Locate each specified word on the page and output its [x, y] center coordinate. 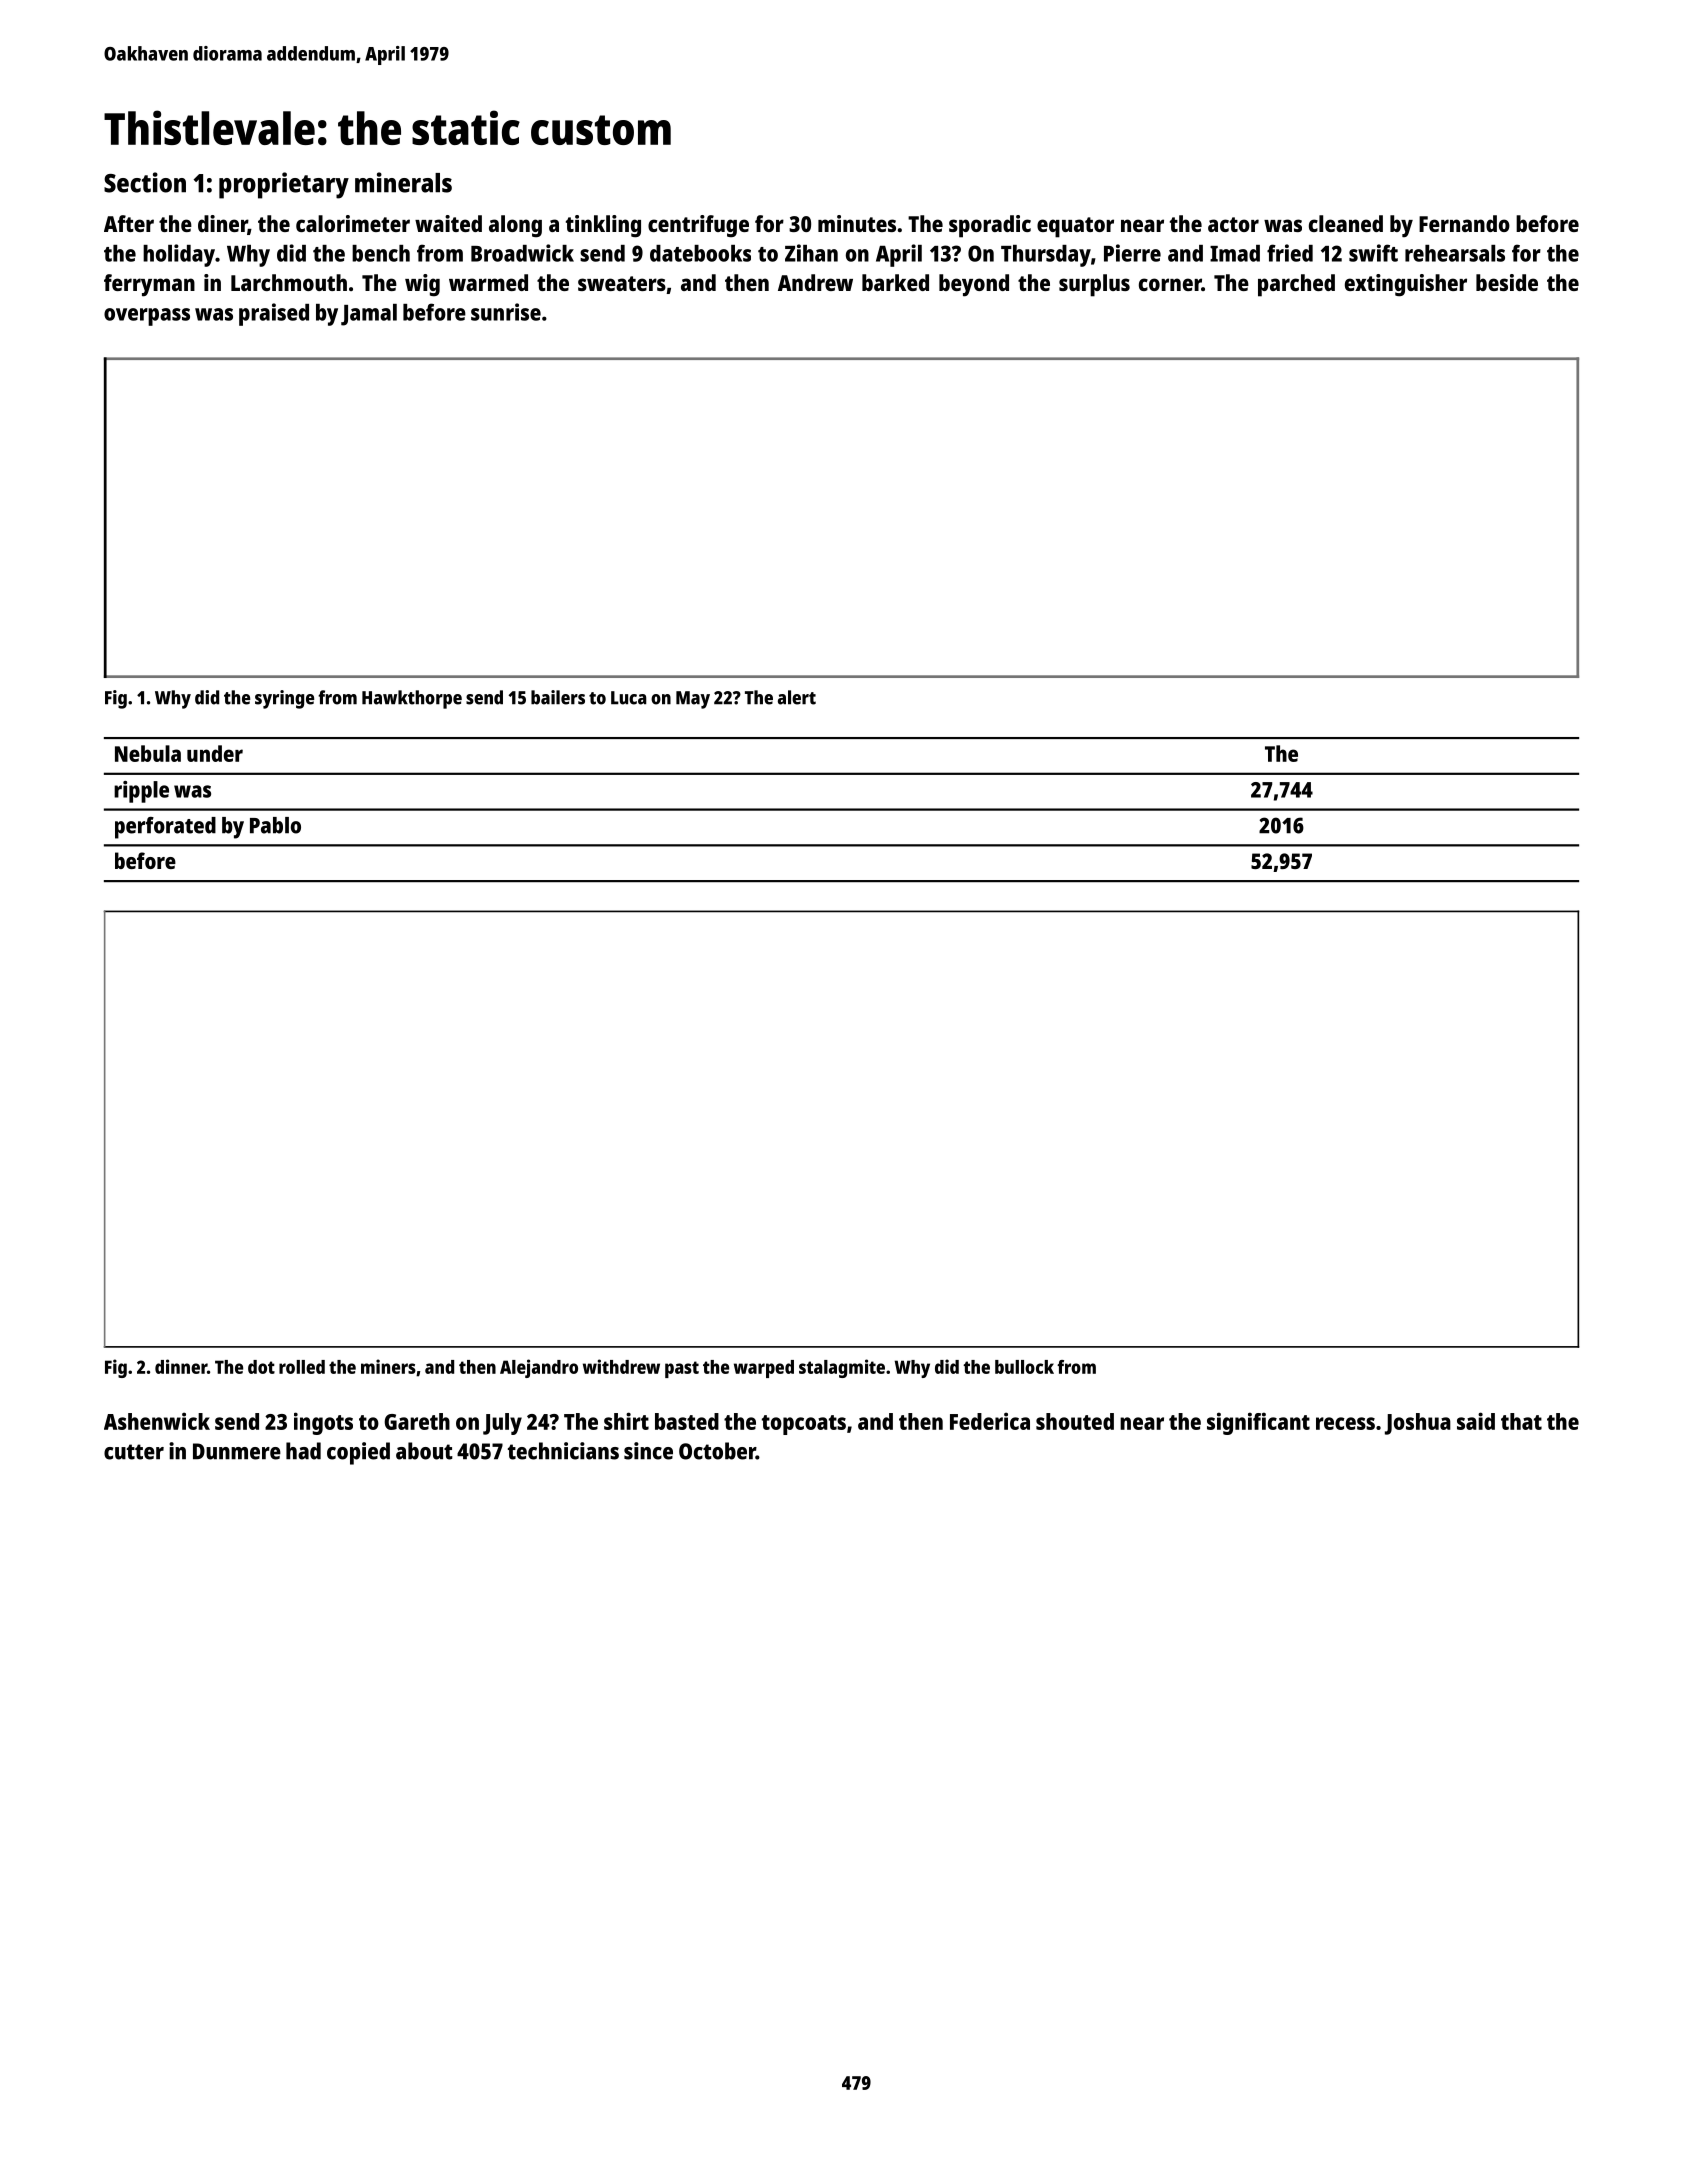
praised [274, 314]
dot [261, 1367]
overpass [147, 317]
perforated [165, 828]
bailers [558, 697]
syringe [284, 699]
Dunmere [237, 1451]
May [693, 700]
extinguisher [1406, 285]
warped [764, 1369]
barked [895, 282]
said [1476, 1421]
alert [797, 697]
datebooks [700, 253]
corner [1170, 284]
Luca [629, 698]
